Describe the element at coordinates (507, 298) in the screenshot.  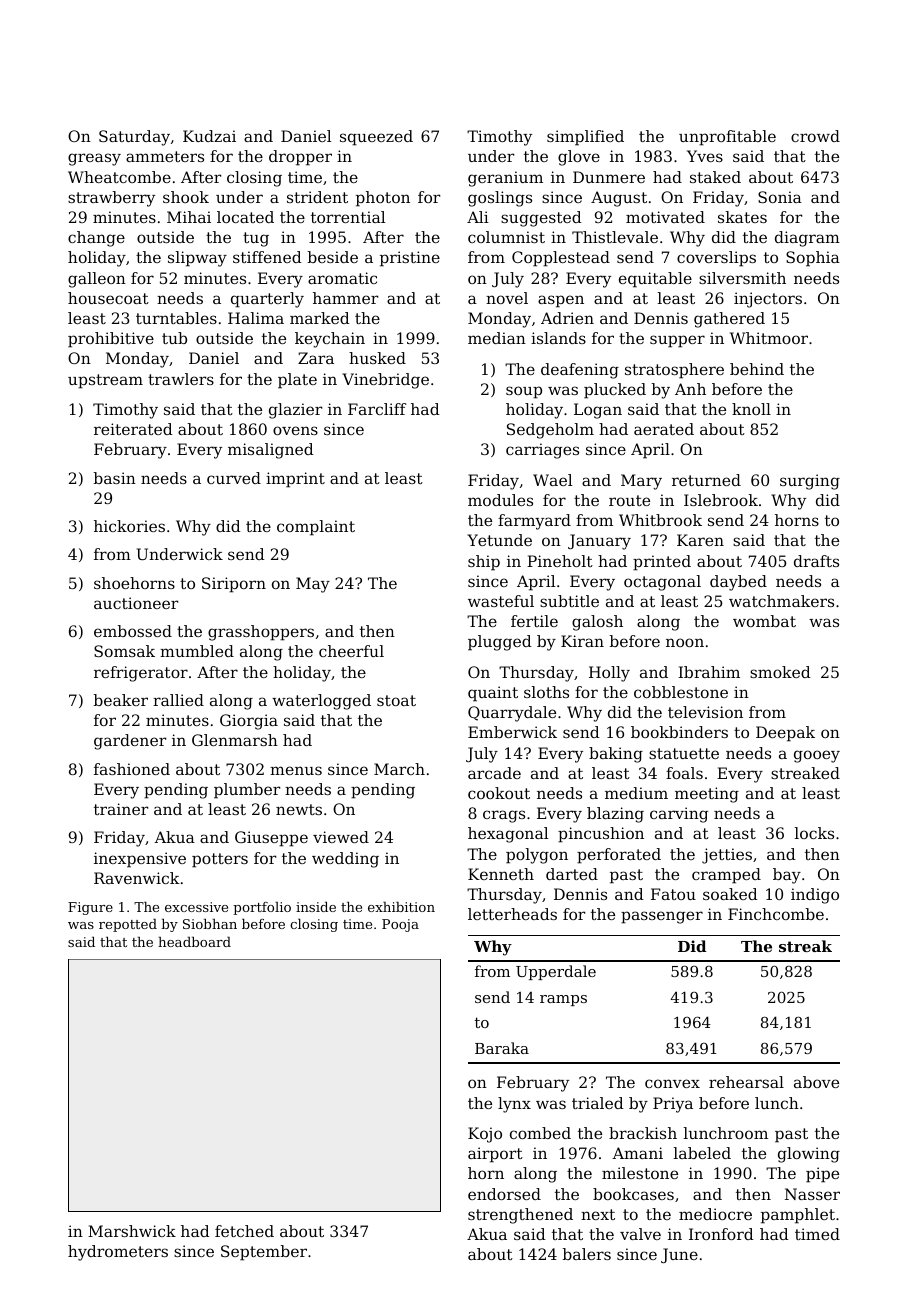
I see `novel` at that location.
